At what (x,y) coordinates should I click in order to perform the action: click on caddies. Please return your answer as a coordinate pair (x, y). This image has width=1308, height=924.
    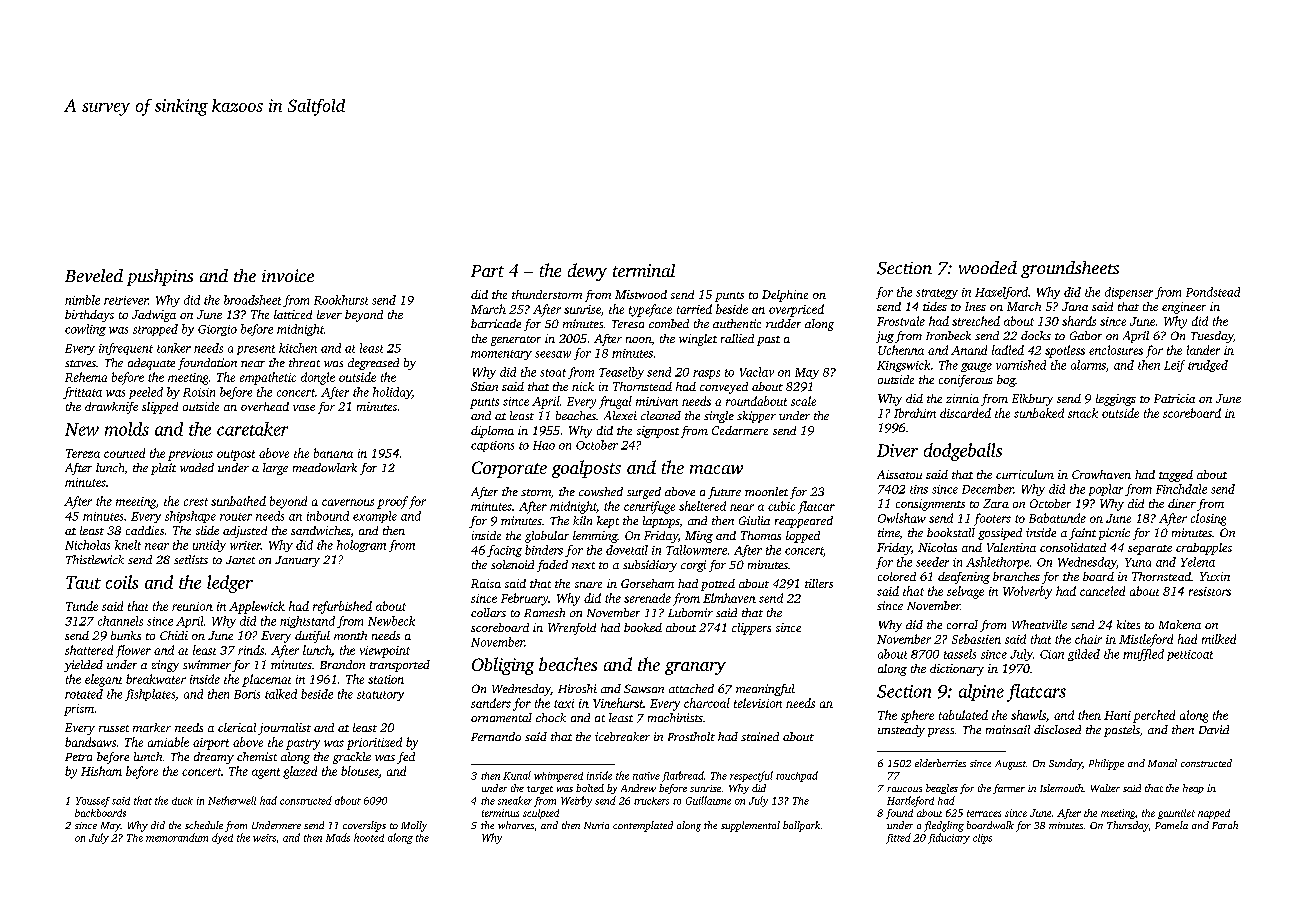
    Looking at the image, I should click on (145, 530).
